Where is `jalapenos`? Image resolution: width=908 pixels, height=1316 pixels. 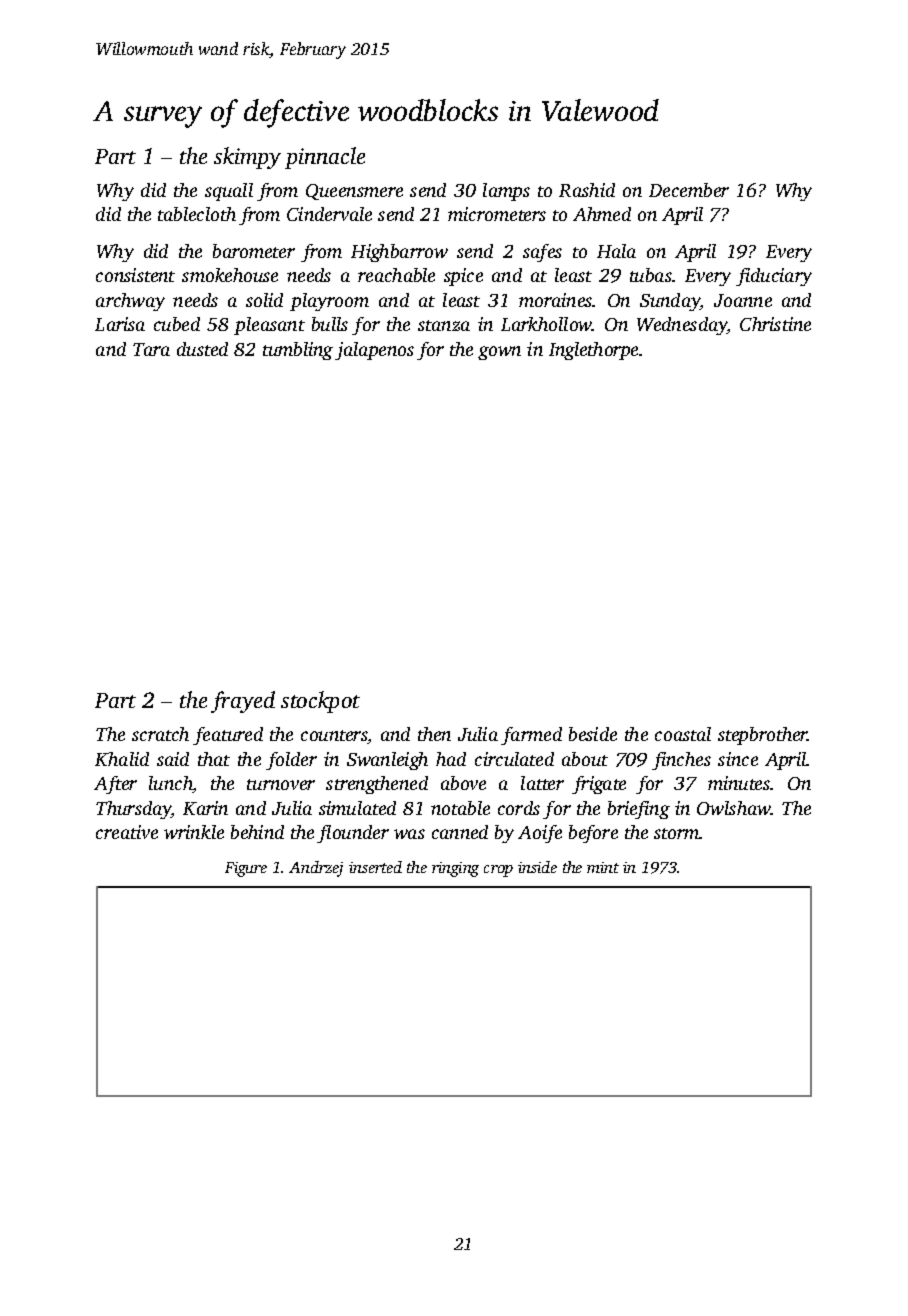 jalapenos is located at coordinates (374, 351).
